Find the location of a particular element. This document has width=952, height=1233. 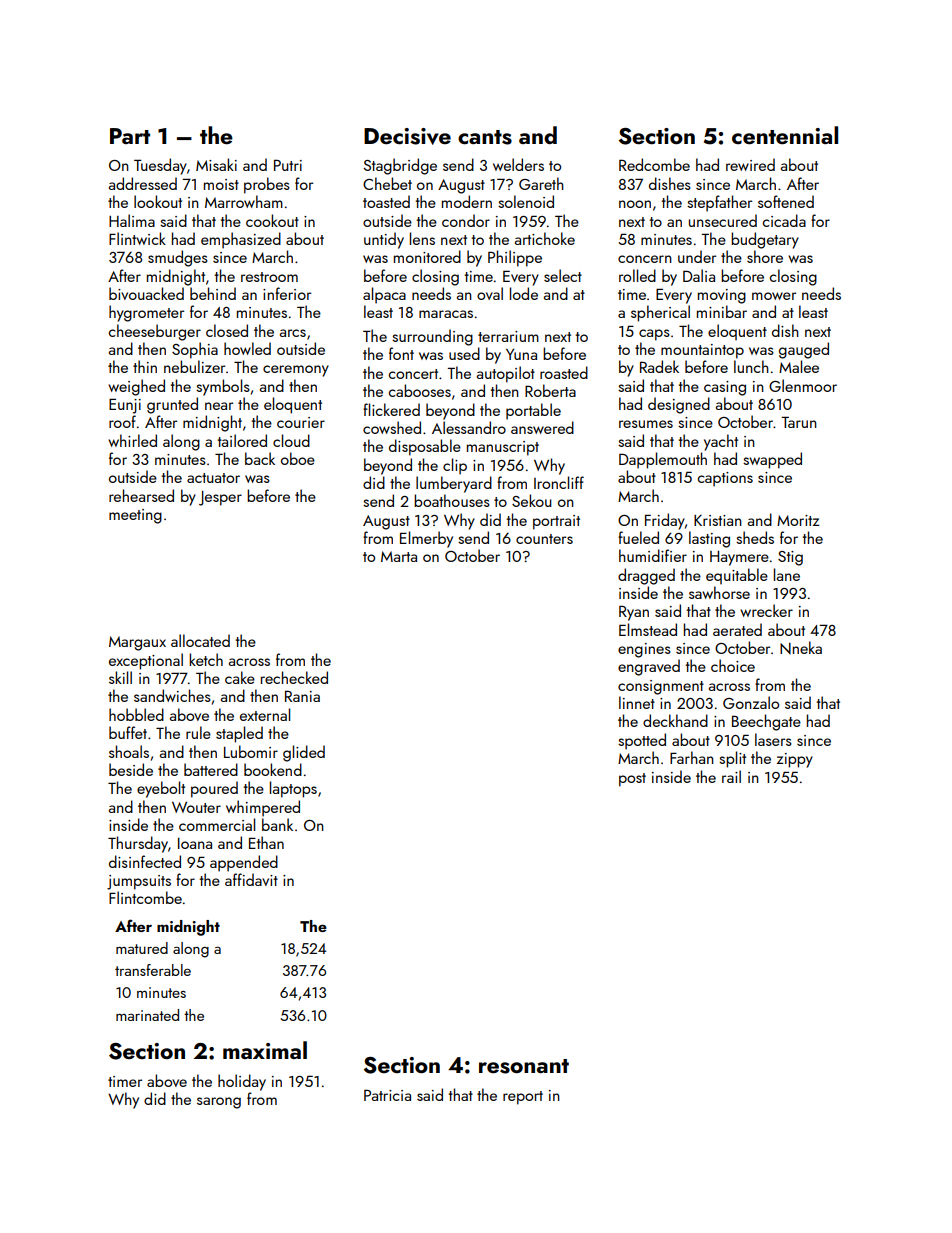

sarong is located at coordinates (219, 1103).
